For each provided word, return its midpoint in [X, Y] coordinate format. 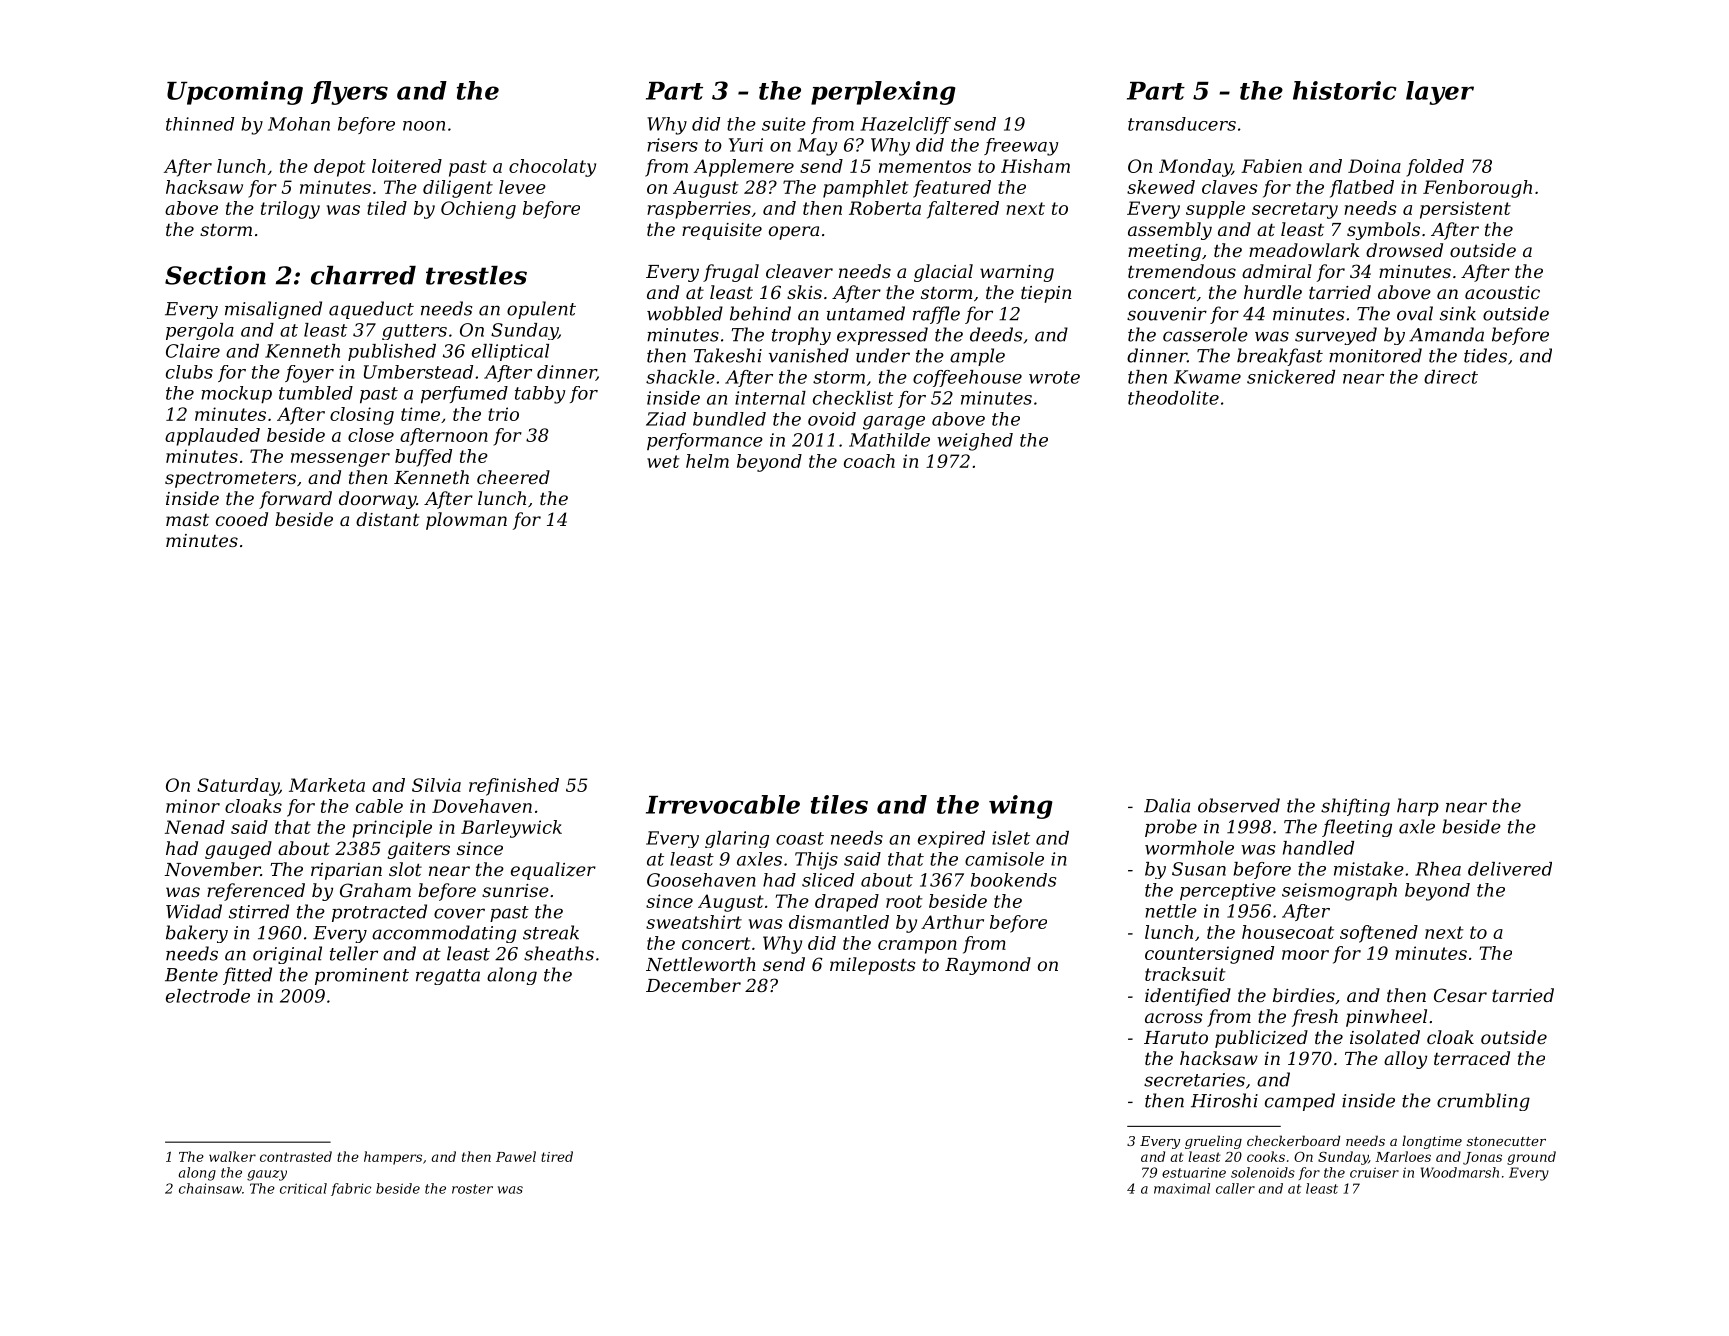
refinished [514, 787]
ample [977, 357]
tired [557, 1156]
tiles [839, 804]
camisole [1004, 859]
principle [392, 829]
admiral [1277, 271]
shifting [1355, 807]
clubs [189, 372]
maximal [1182, 1188]
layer [1440, 93]
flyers [349, 93]
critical [303, 1188]
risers [672, 145]
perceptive [1228, 892]
